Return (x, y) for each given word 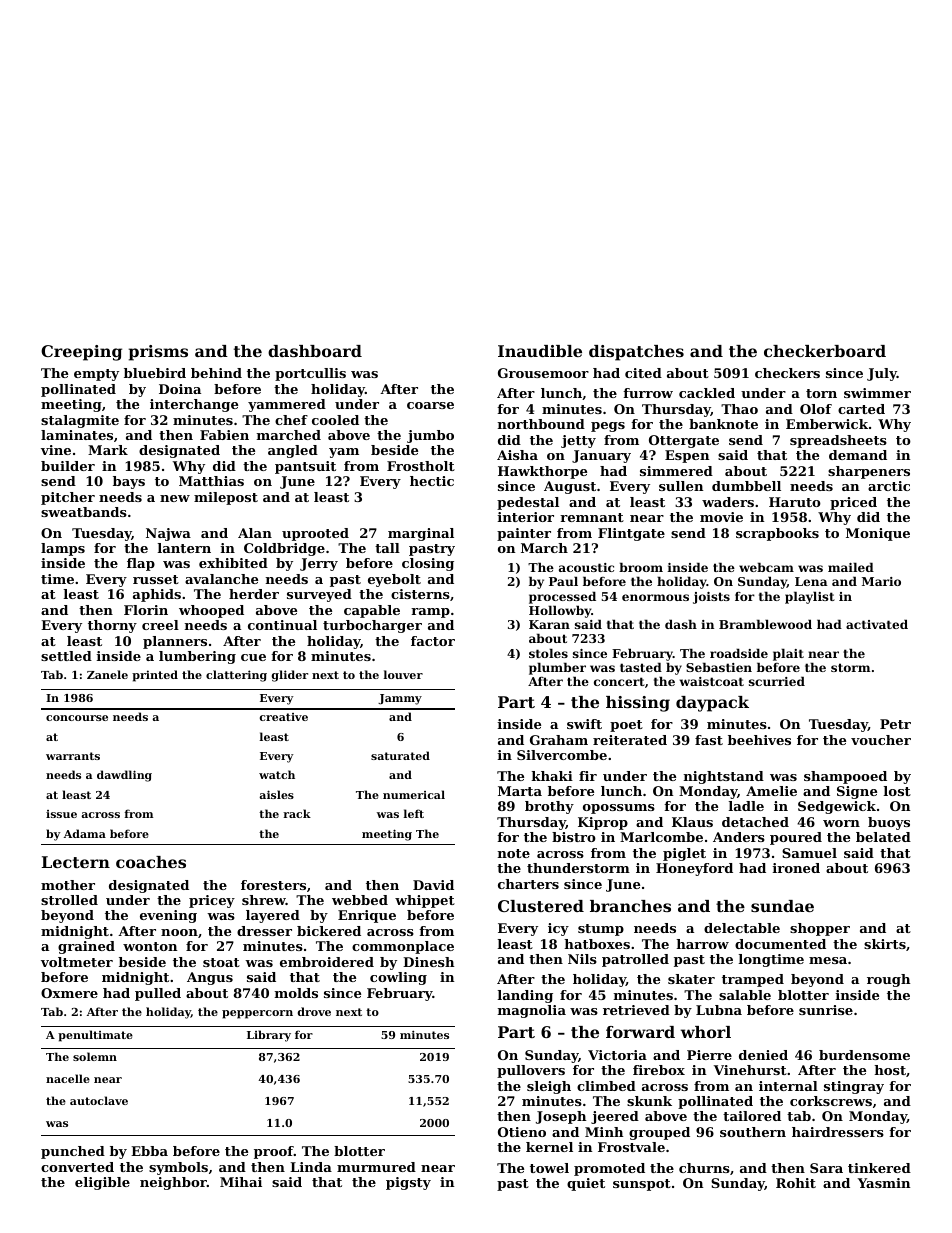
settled (66, 656)
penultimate (95, 1036)
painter (524, 534)
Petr (895, 724)
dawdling (124, 776)
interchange (194, 405)
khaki (552, 776)
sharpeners (869, 472)
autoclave (99, 1100)
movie (721, 517)
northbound (541, 424)
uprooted (315, 534)
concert (619, 681)
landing (525, 996)
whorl (706, 1032)
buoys (889, 823)
